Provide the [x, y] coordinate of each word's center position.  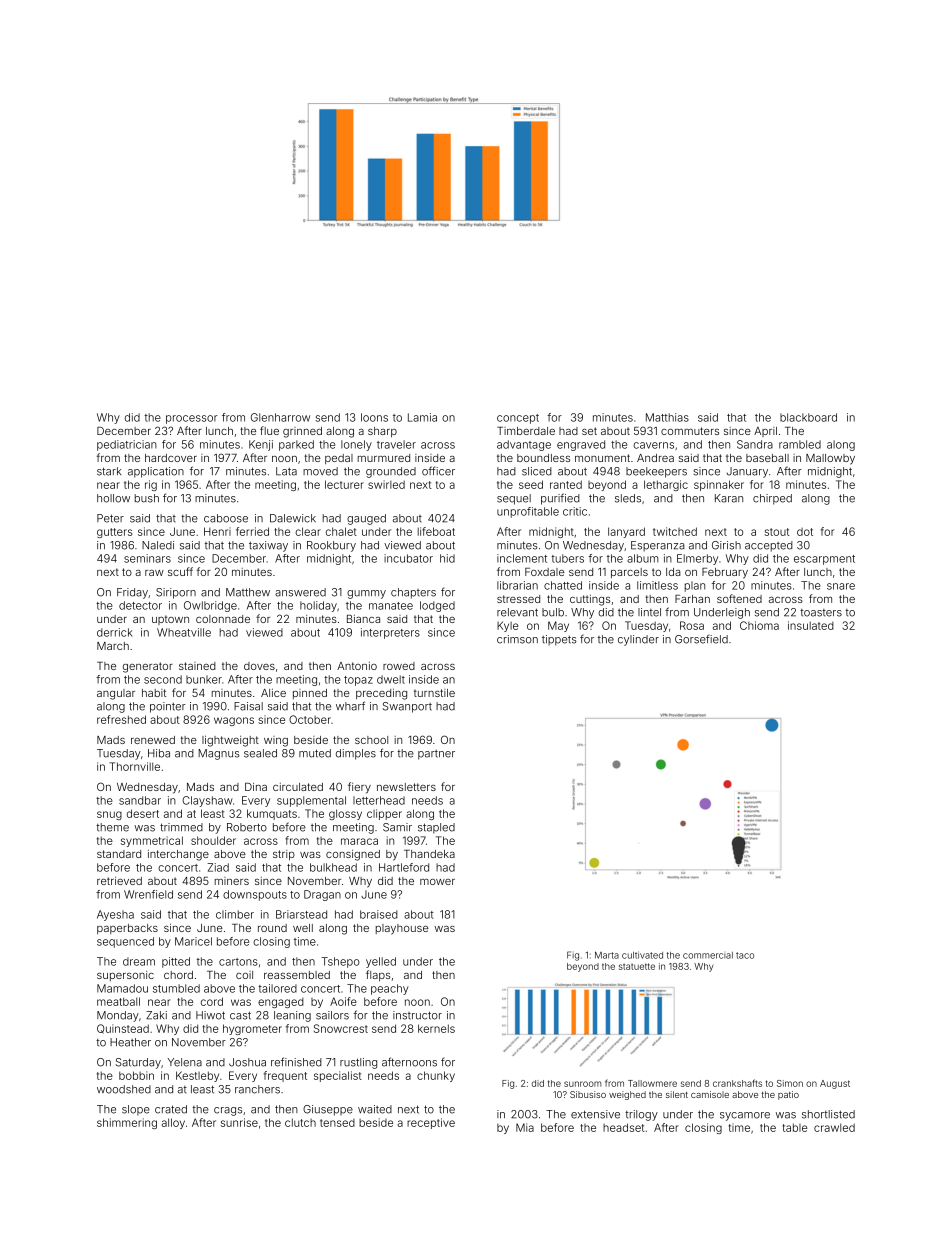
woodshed [124, 1089]
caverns [653, 445]
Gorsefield [701, 639]
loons [374, 417]
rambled [800, 444]
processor [192, 419]
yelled [381, 962]
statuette [637, 966]
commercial [708, 955]
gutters [114, 533]
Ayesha [115, 915]
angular [116, 694]
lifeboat [436, 531]
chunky [436, 1076]
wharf [350, 706]
